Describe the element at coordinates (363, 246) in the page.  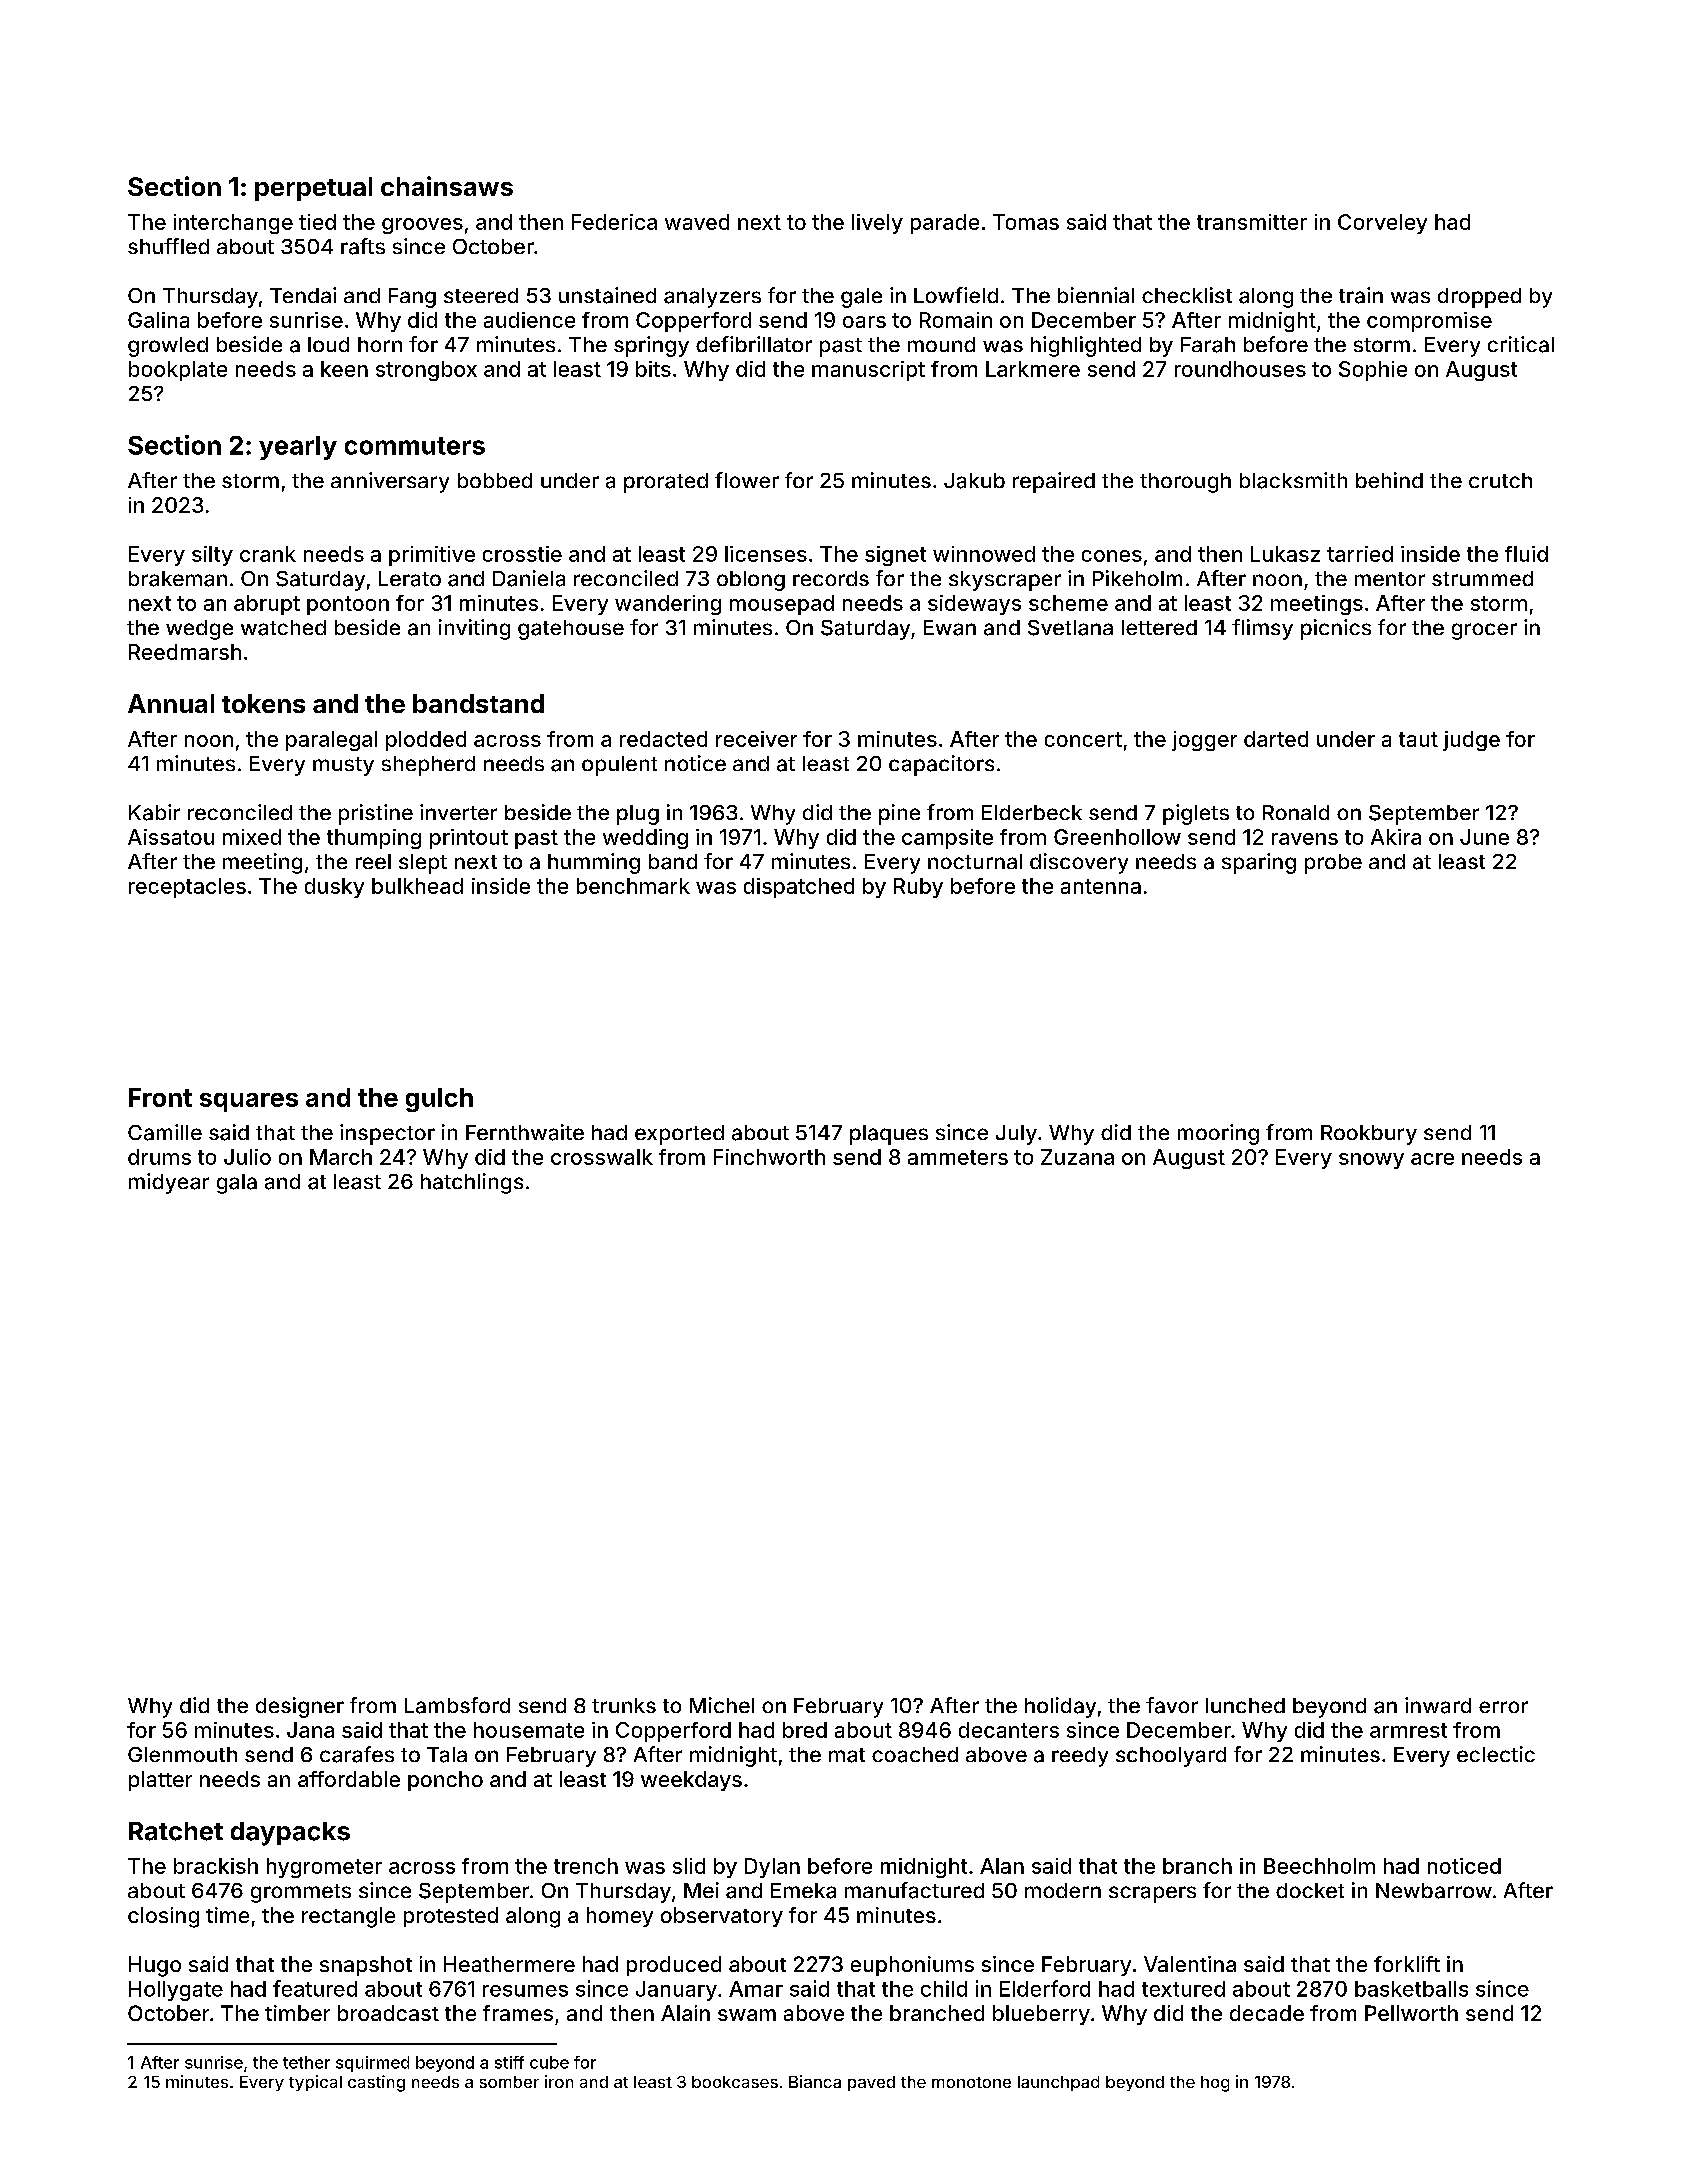
I see `rafts` at that location.
